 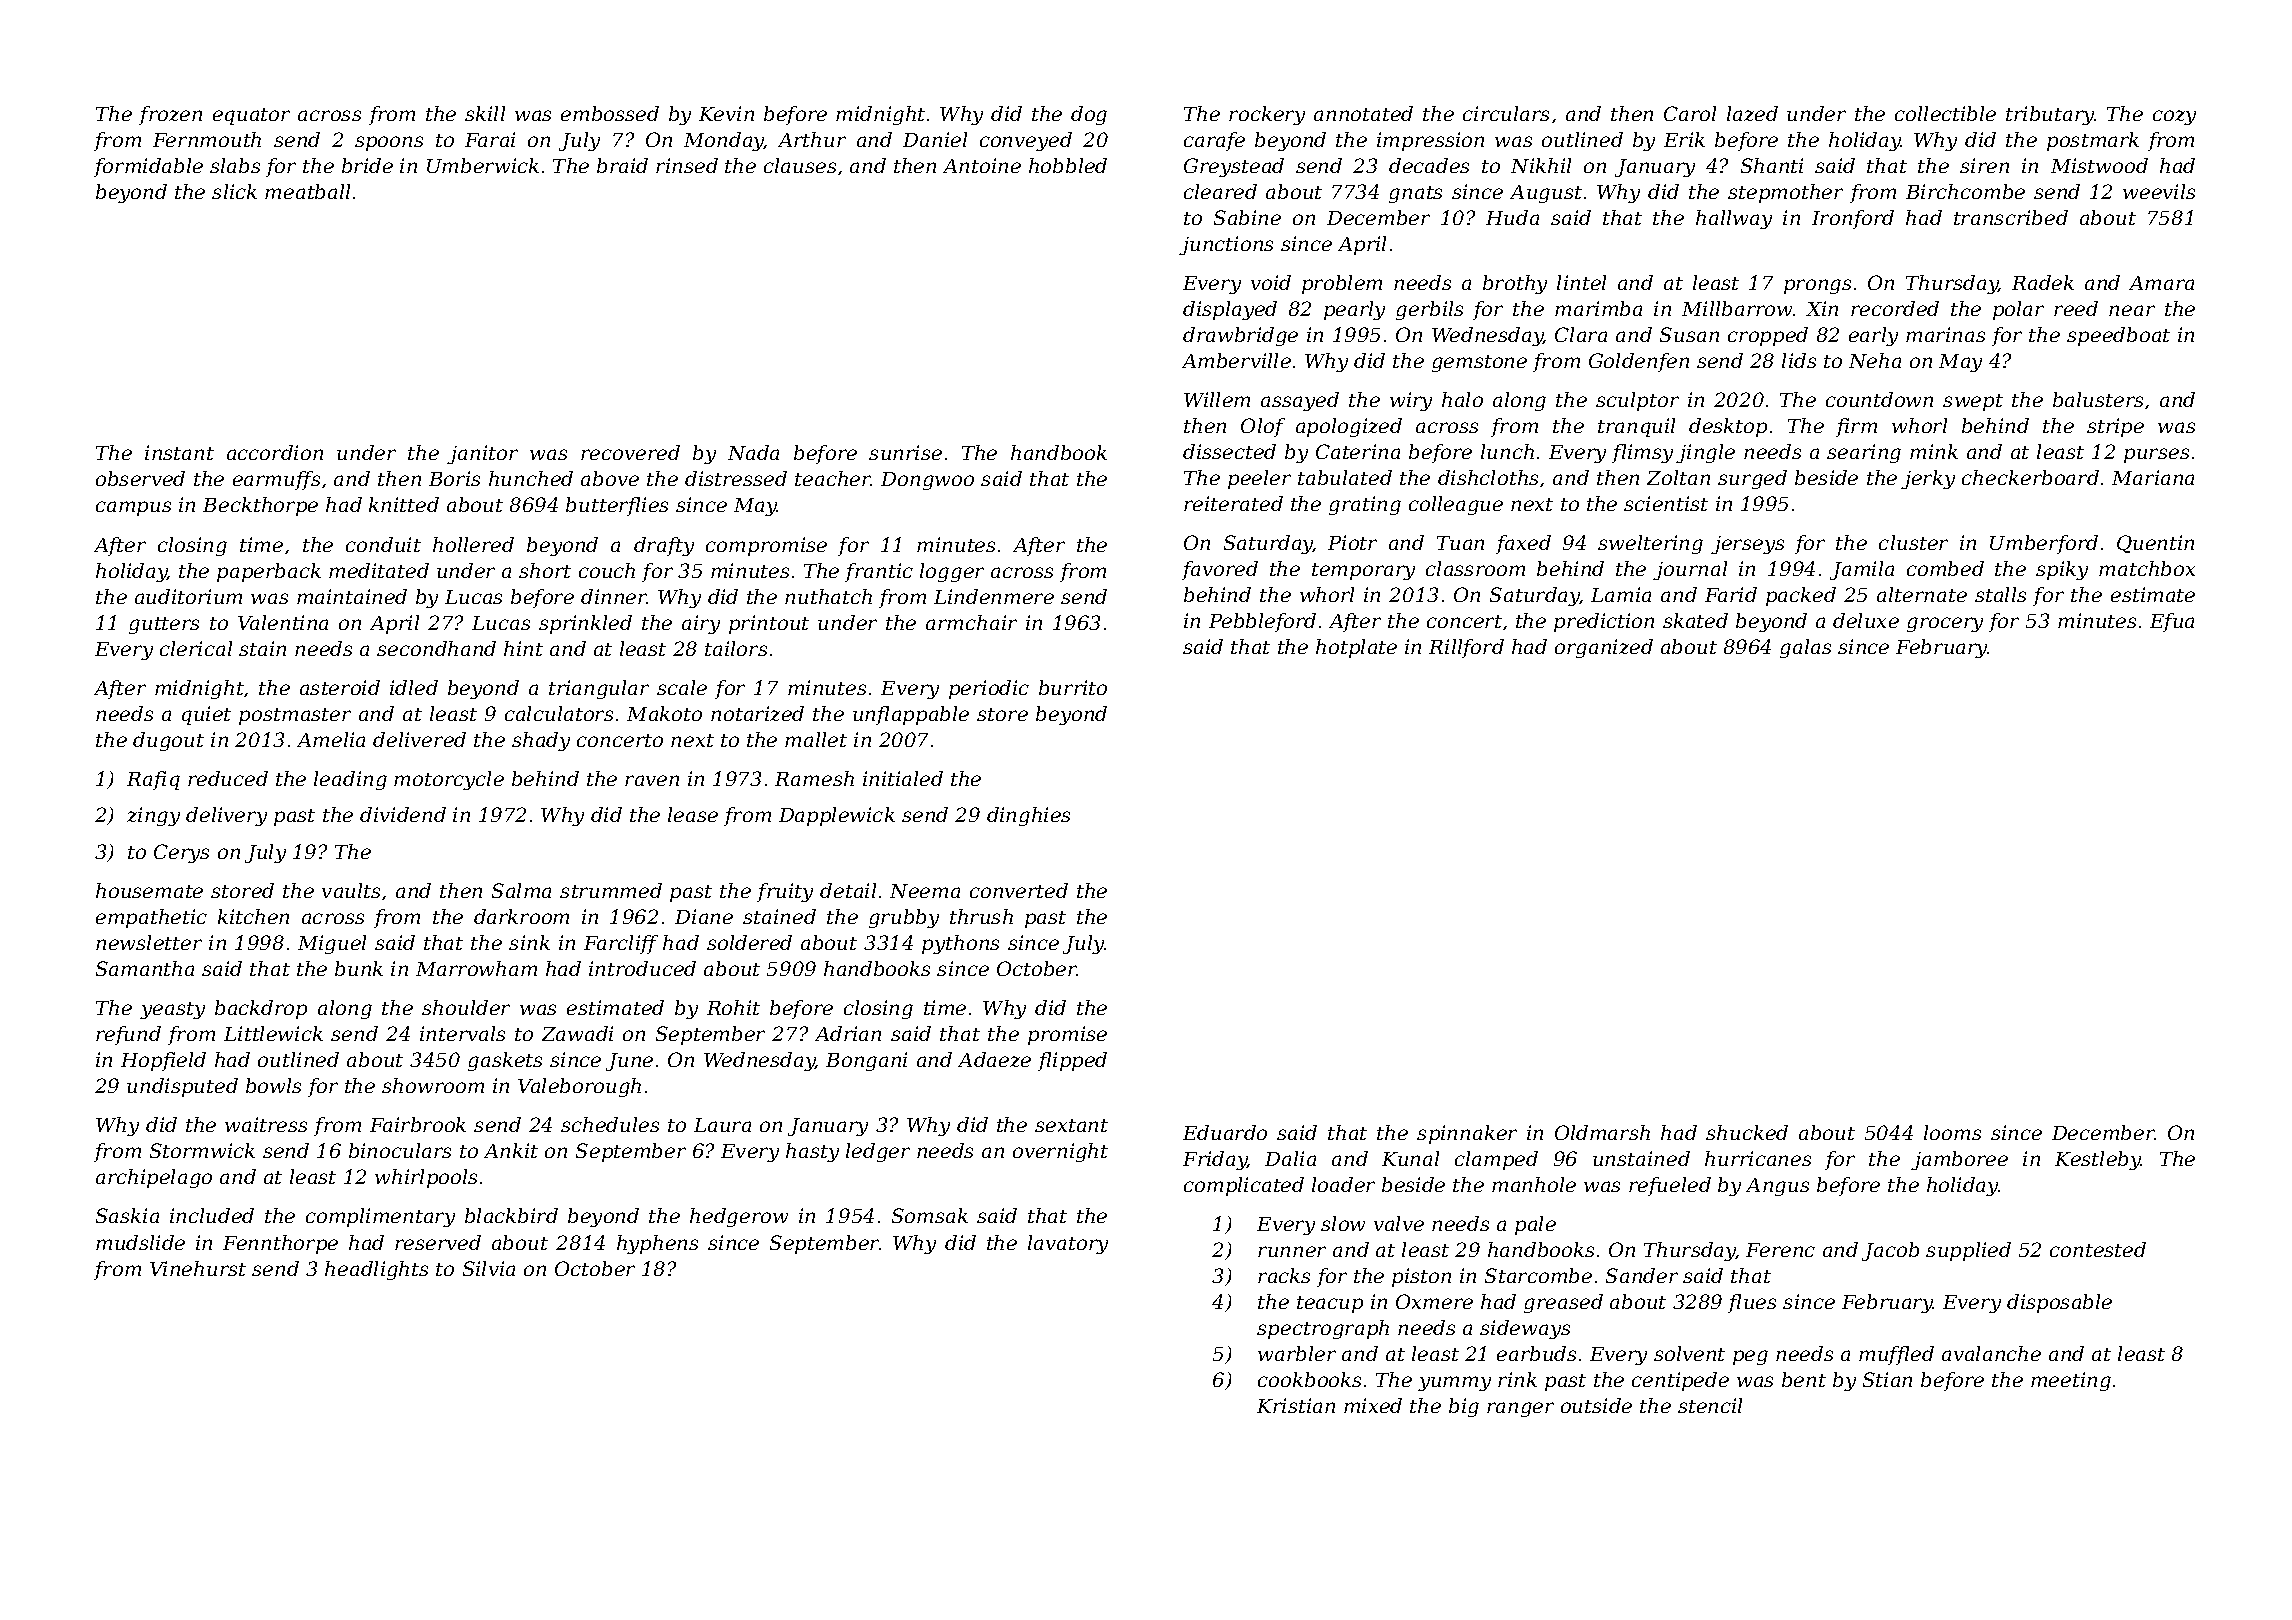 What do you see at coordinates (1785, 193) in the screenshot?
I see `stepmother` at bounding box center [1785, 193].
